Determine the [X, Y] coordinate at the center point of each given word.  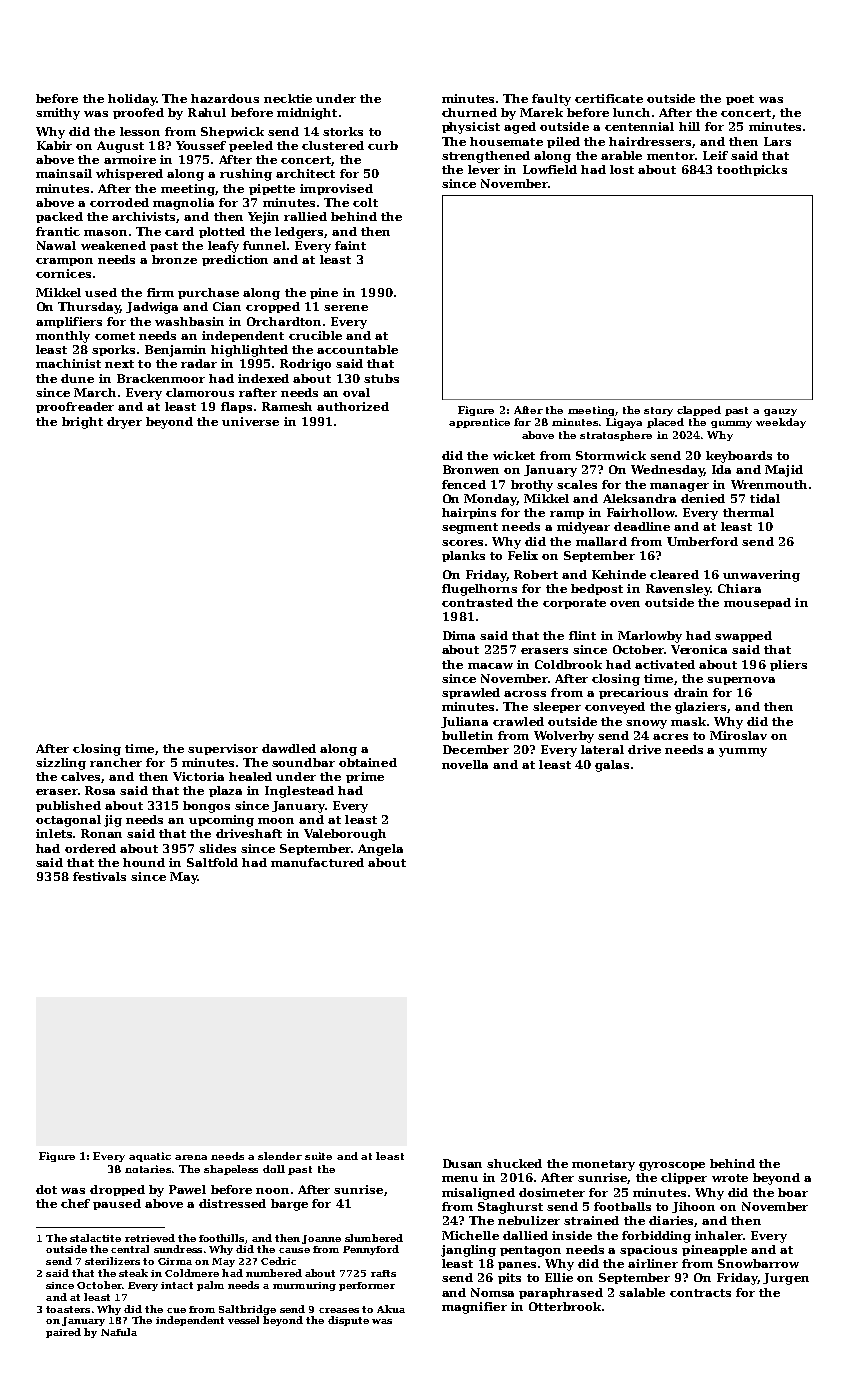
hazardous [225, 98]
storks [343, 131]
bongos [206, 807]
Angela [380, 850]
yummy [743, 752]
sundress [178, 1249]
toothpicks [752, 170]
